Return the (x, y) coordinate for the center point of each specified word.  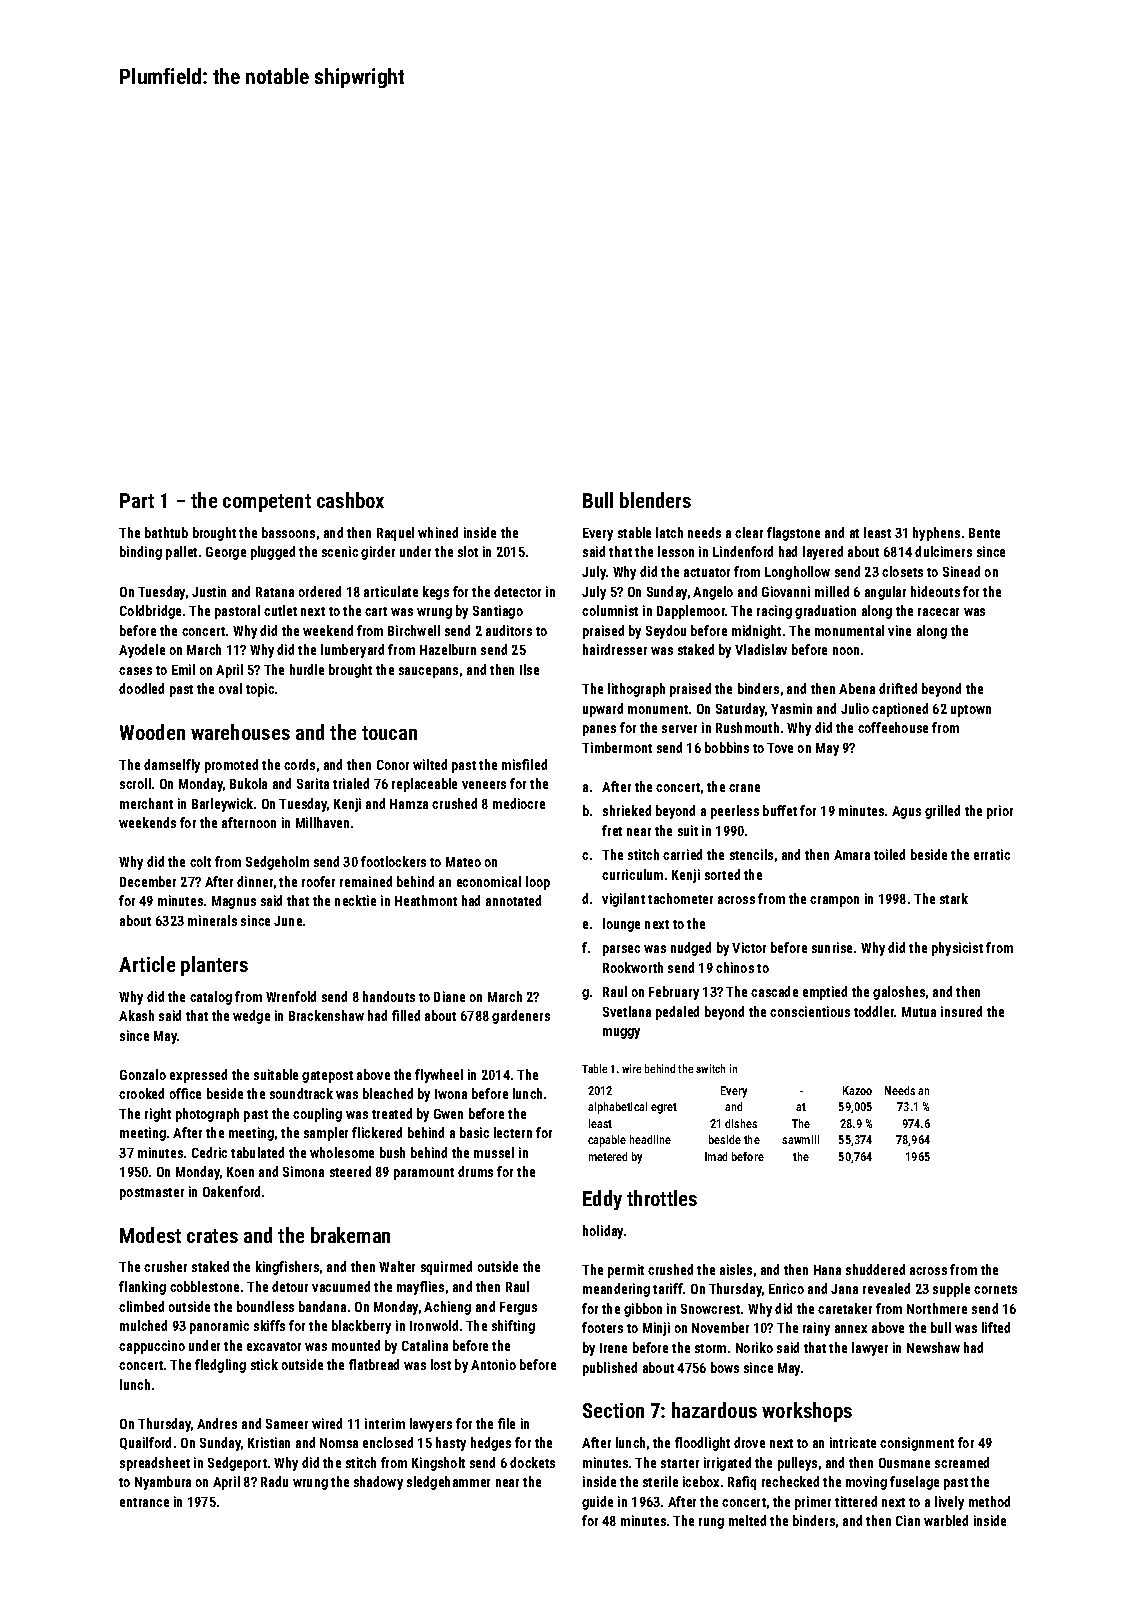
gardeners (521, 1017)
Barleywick (222, 805)
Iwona (451, 1094)
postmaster (152, 1194)
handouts (389, 996)
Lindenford (743, 551)
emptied (825, 993)
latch (669, 532)
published (610, 1369)
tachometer (680, 898)
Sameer (287, 1424)
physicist (957, 949)
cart (376, 611)
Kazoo (857, 1090)
